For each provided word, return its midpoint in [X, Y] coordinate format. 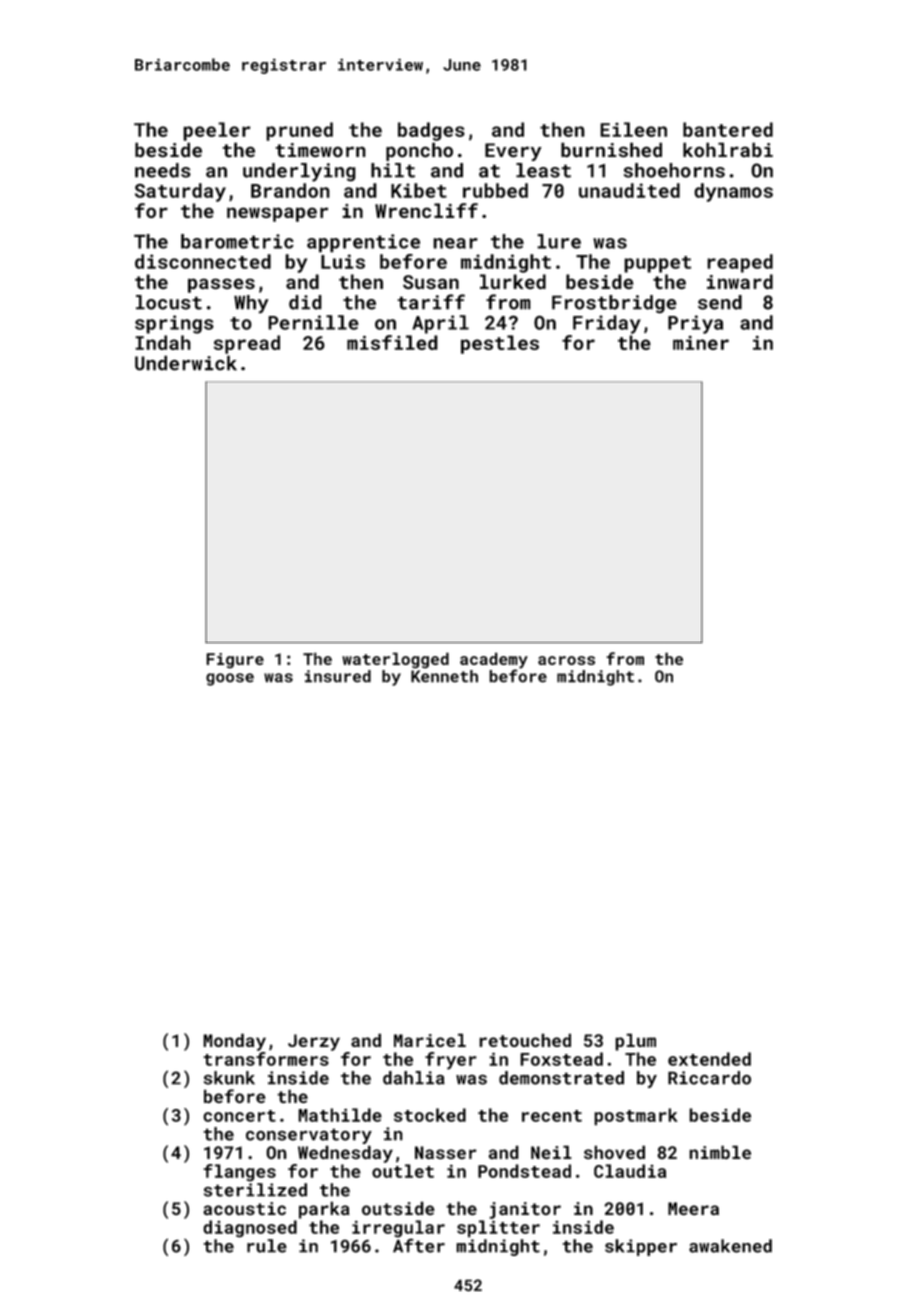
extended [709, 1059]
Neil [551, 1152]
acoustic [244, 1208]
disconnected [203, 261]
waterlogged [395, 660]
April [440, 324]
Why [251, 304]
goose [230, 679]
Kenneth [444, 676]
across [566, 660]
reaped [740, 263]
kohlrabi [728, 150]
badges [431, 131]
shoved [614, 1152]
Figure [235, 660]
